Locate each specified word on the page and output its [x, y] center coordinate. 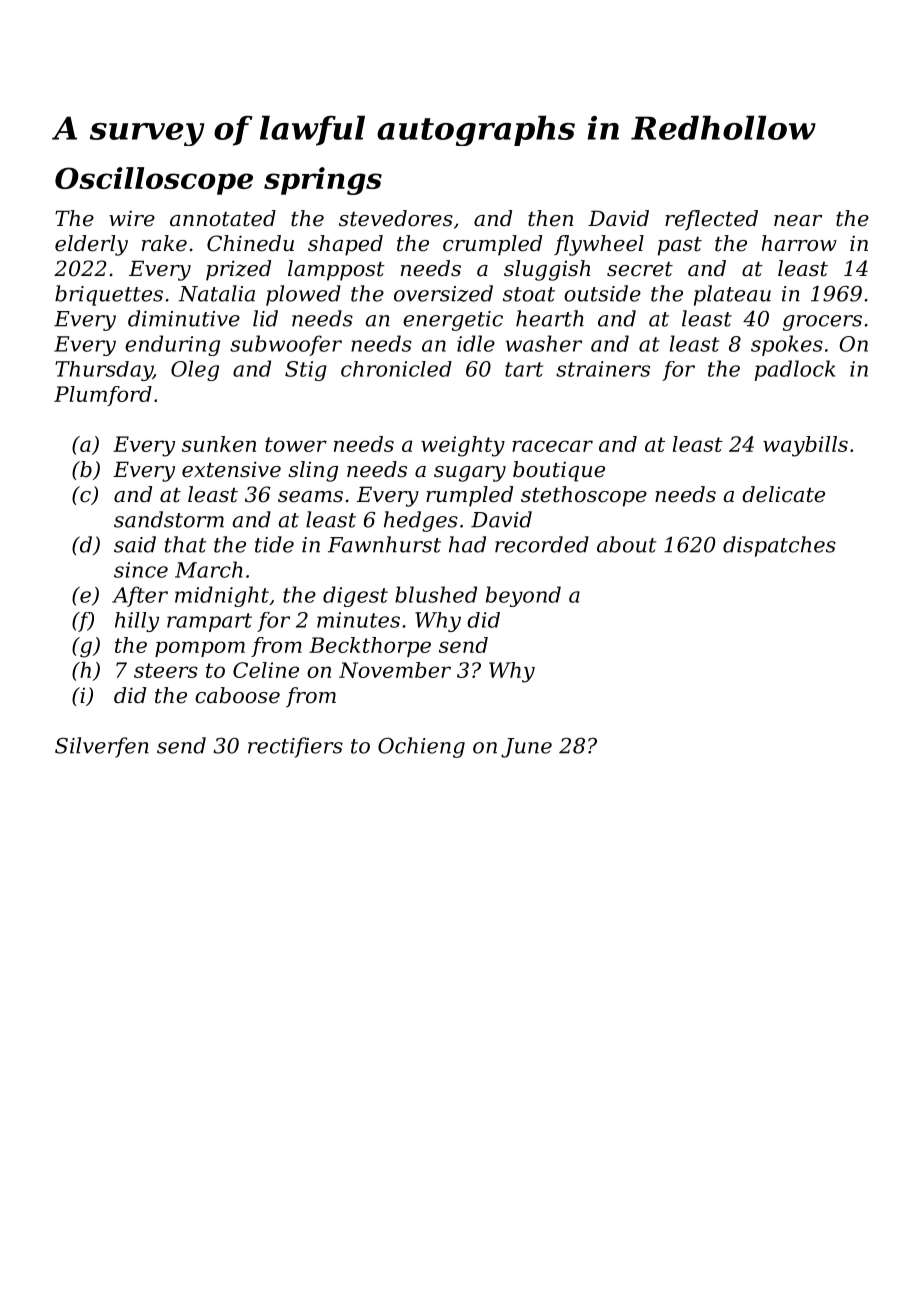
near [798, 221]
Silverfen [102, 747]
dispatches [779, 546]
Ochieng [421, 747]
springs [323, 181]
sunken [219, 444]
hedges [421, 521]
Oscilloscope [154, 181]
